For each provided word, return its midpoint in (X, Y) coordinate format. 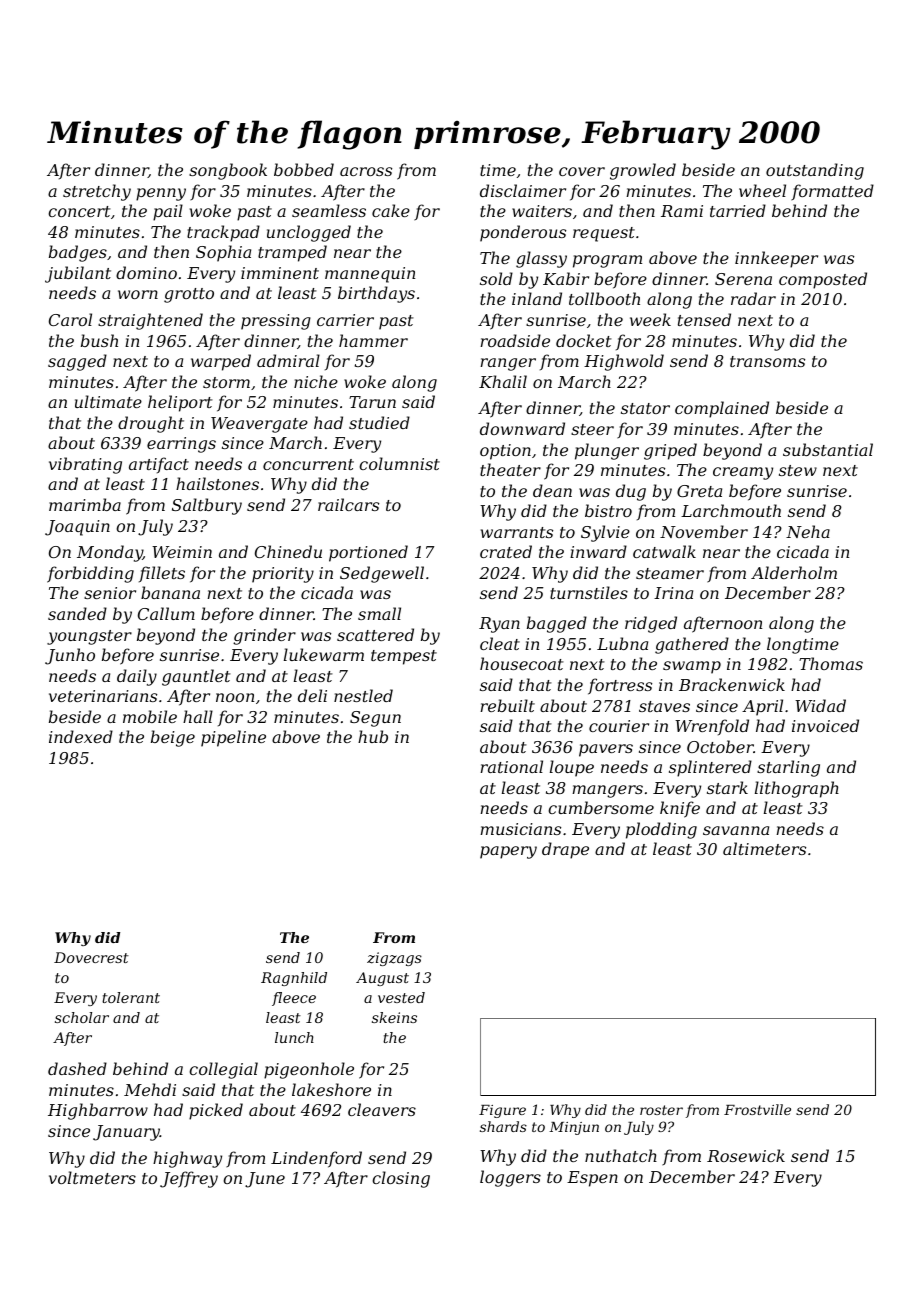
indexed (81, 736)
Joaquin (77, 528)
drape (565, 850)
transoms (767, 361)
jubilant (78, 274)
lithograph (797, 789)
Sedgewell (382, 574)
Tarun (372, 402)
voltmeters (92, 1177)
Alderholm (794, 572)
